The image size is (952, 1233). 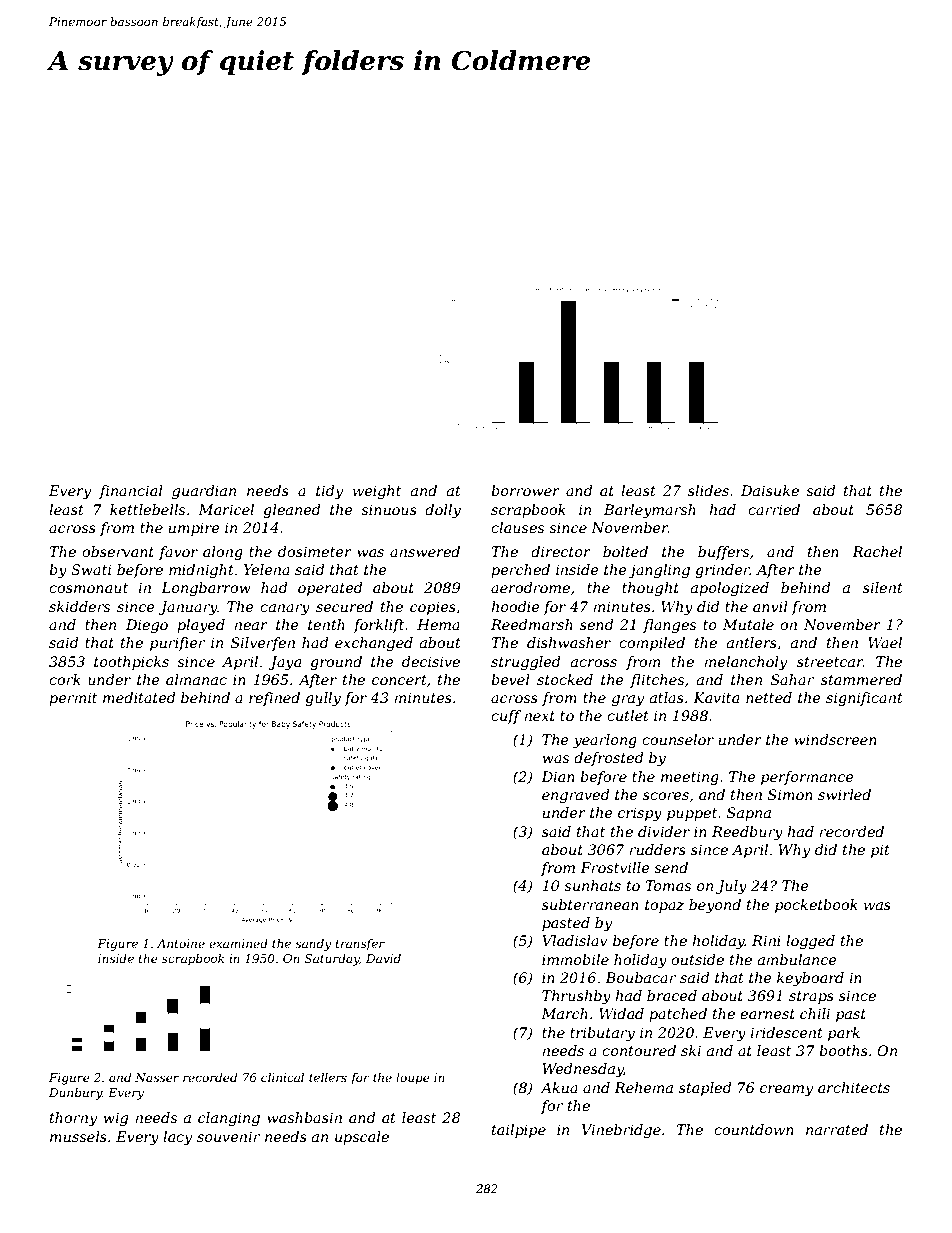 What do you see at coordinates (769, 697) in the page?
I see `netted` at bounding box center [769, 697].
